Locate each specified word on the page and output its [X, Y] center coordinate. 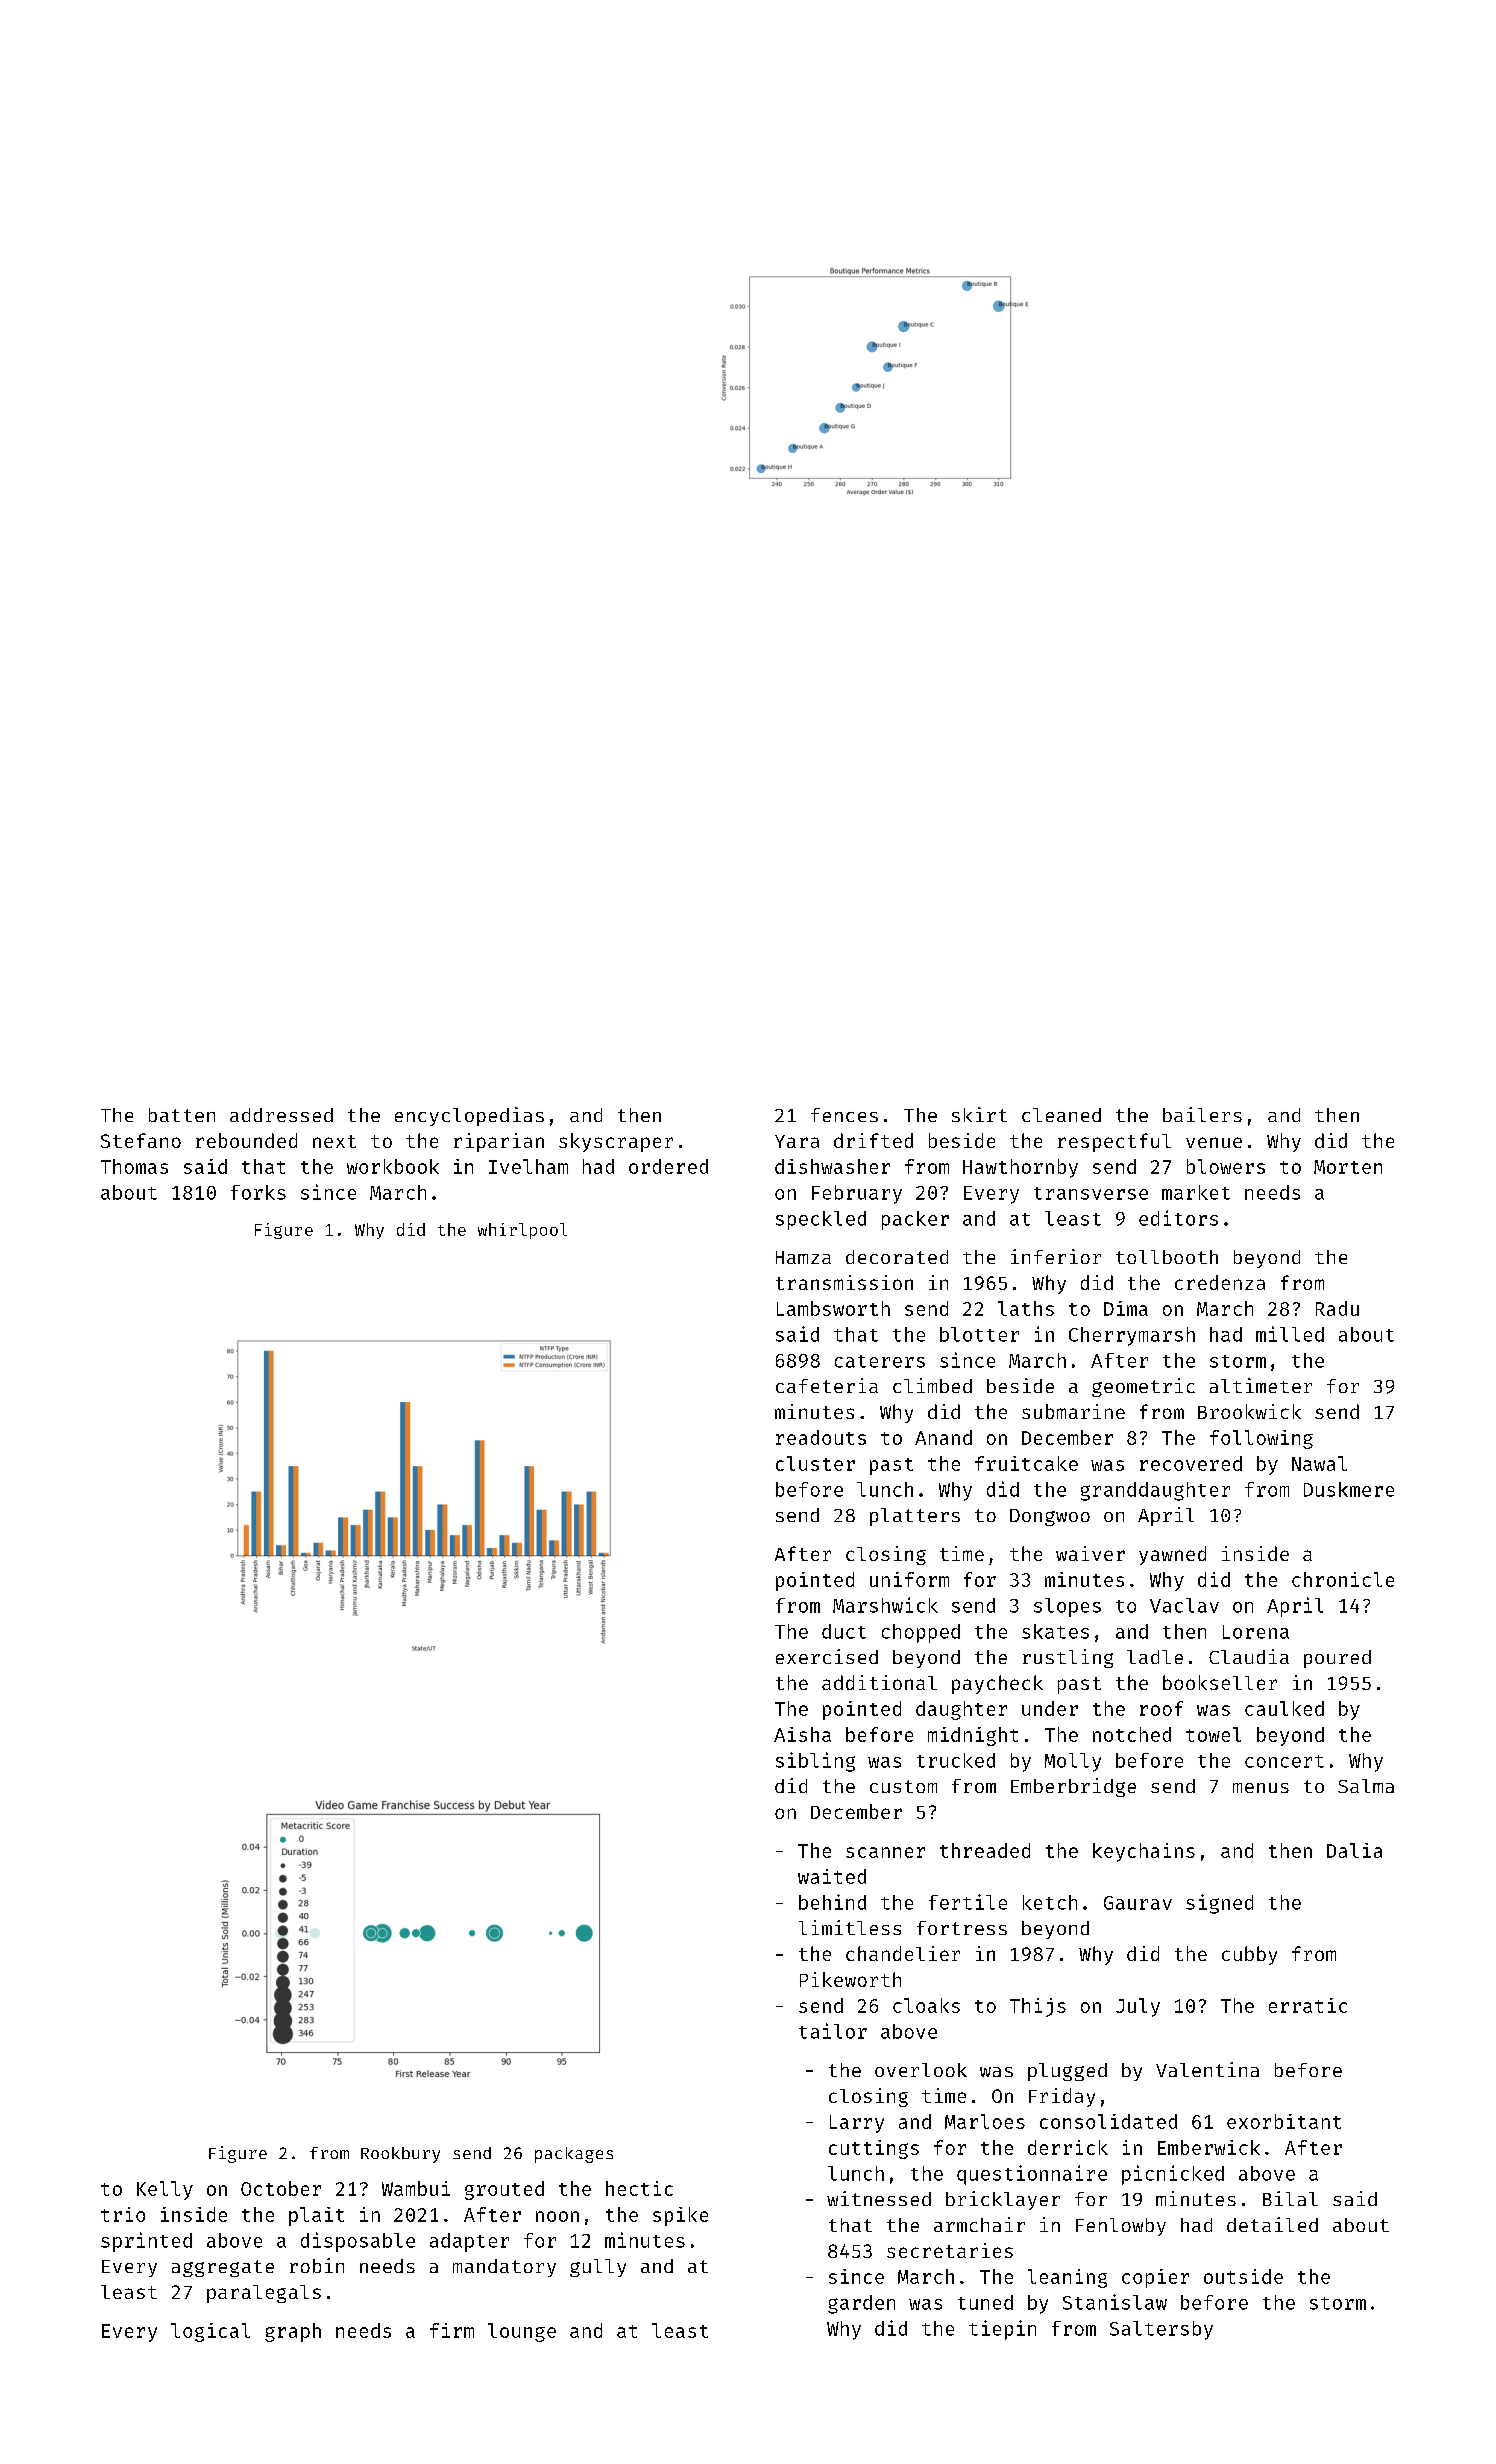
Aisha [802, 1734]
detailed [1272, 2224]
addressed [281, 1115]
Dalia [1354, 1850]
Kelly [165, 2190]
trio [123, 2214]
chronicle [1343, 1579]
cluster [815, 1463]
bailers [1202, 1114]
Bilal [1290, 2198]
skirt [979, 1114]
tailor [833, 2031]
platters [915, 1517]
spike [680, 2216]
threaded [985, 1850]
